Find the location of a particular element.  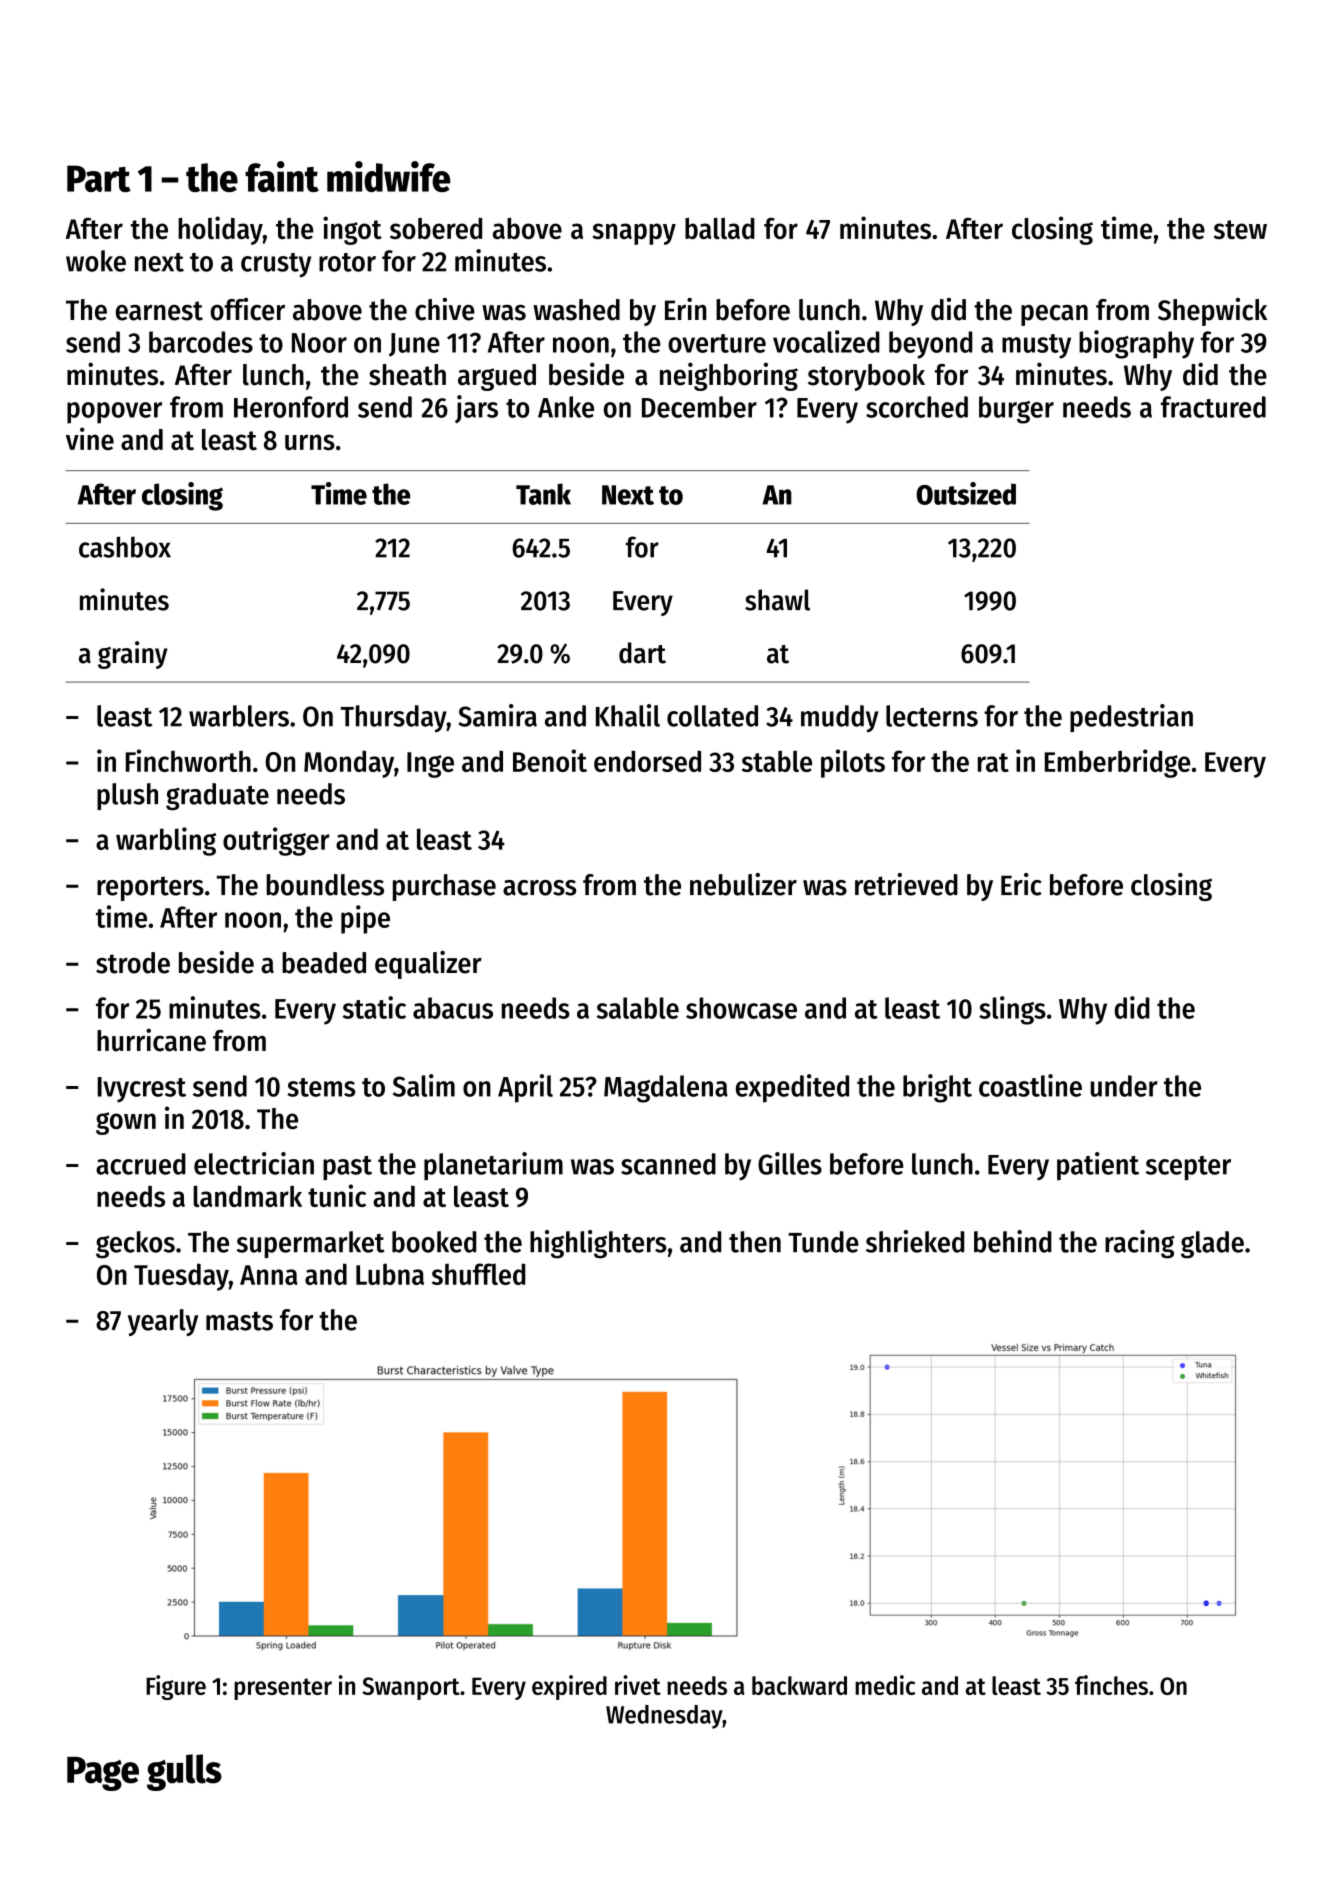

lecterns is located at coordinates (932, 716).
